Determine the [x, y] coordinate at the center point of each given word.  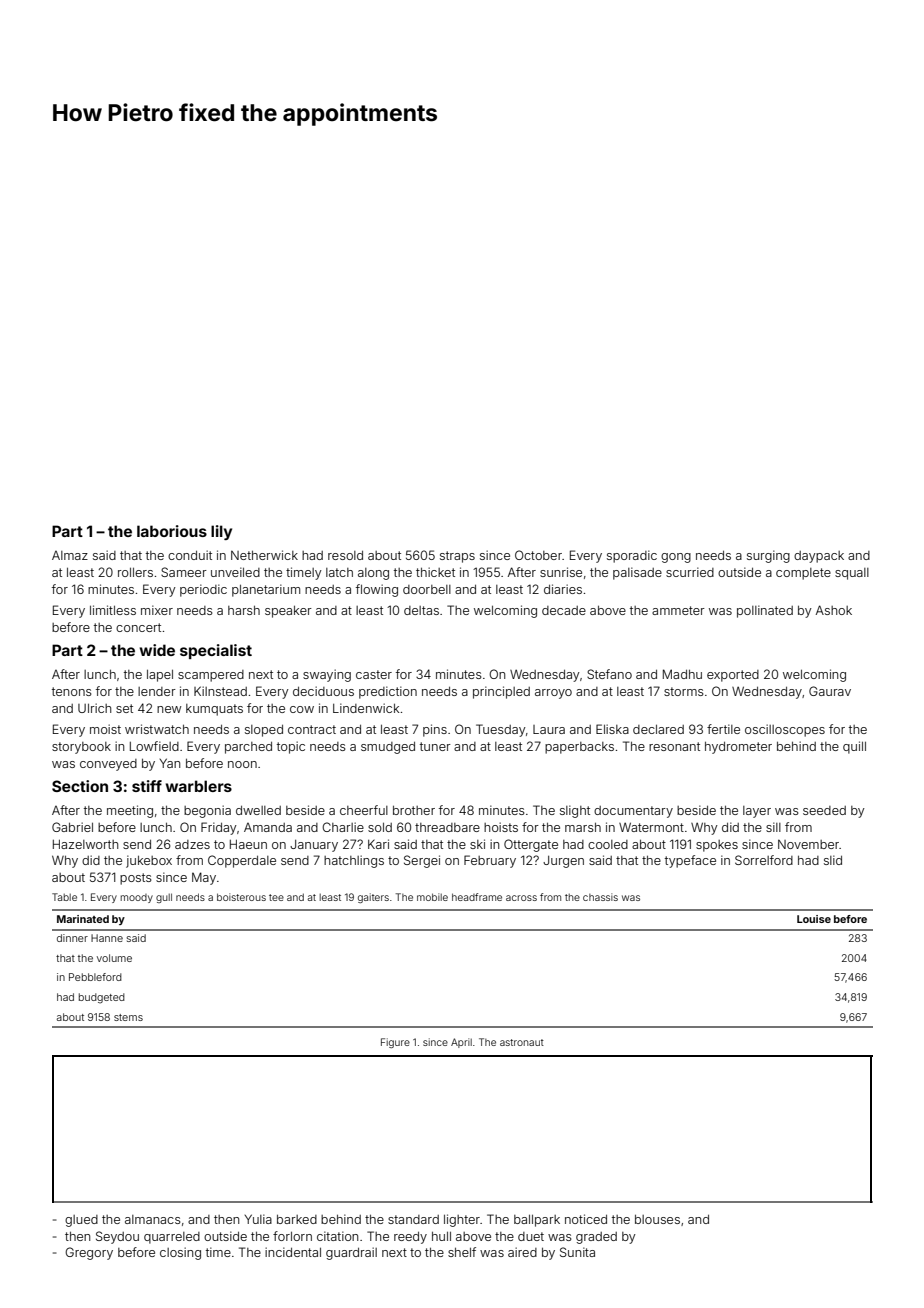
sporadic [632, 556]
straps [457, 557]
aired [522, 1252]
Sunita [577, 1252]
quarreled [172, 1238]
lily [221, 532]
